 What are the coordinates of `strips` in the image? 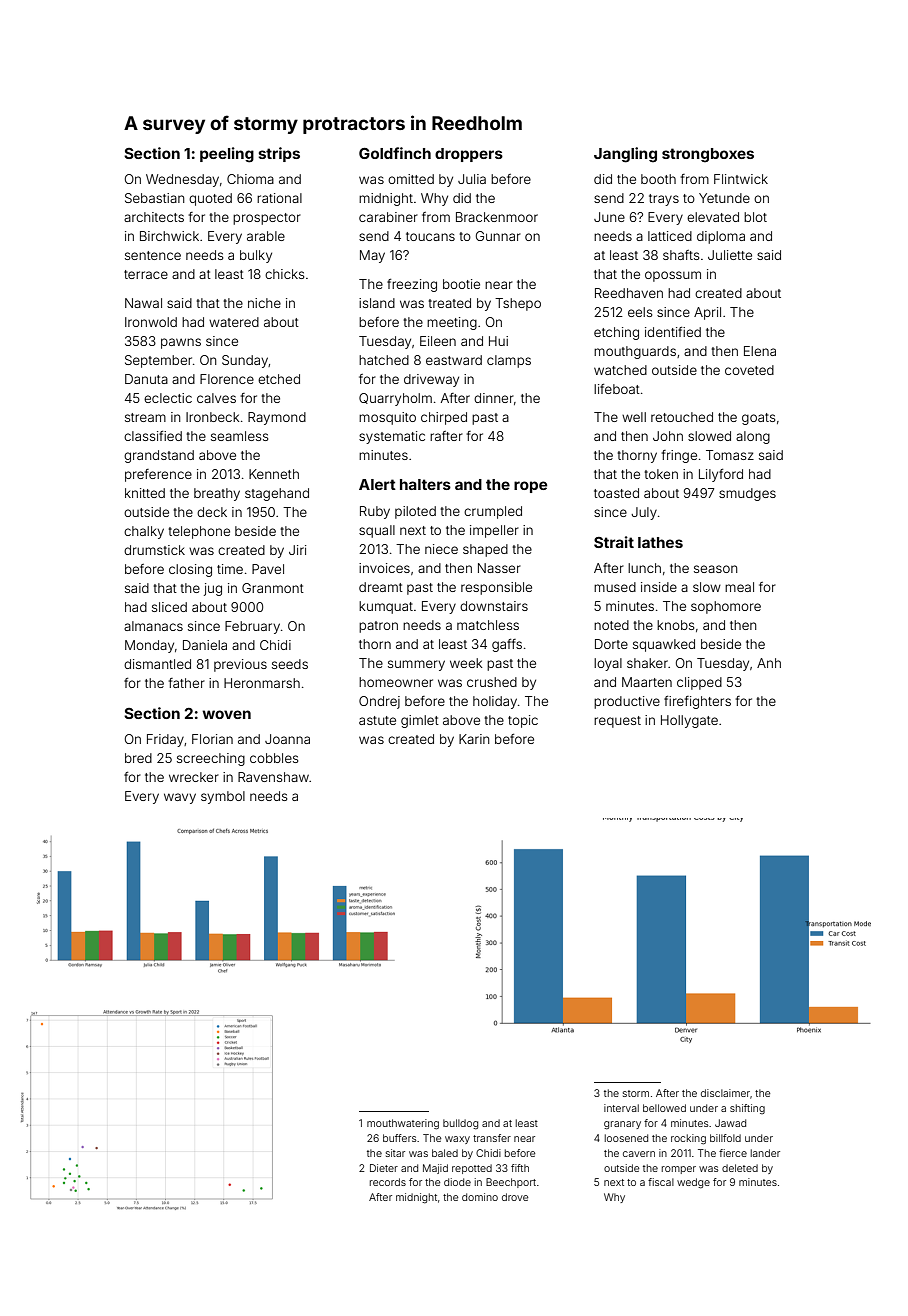 It's located at (279, 154).
